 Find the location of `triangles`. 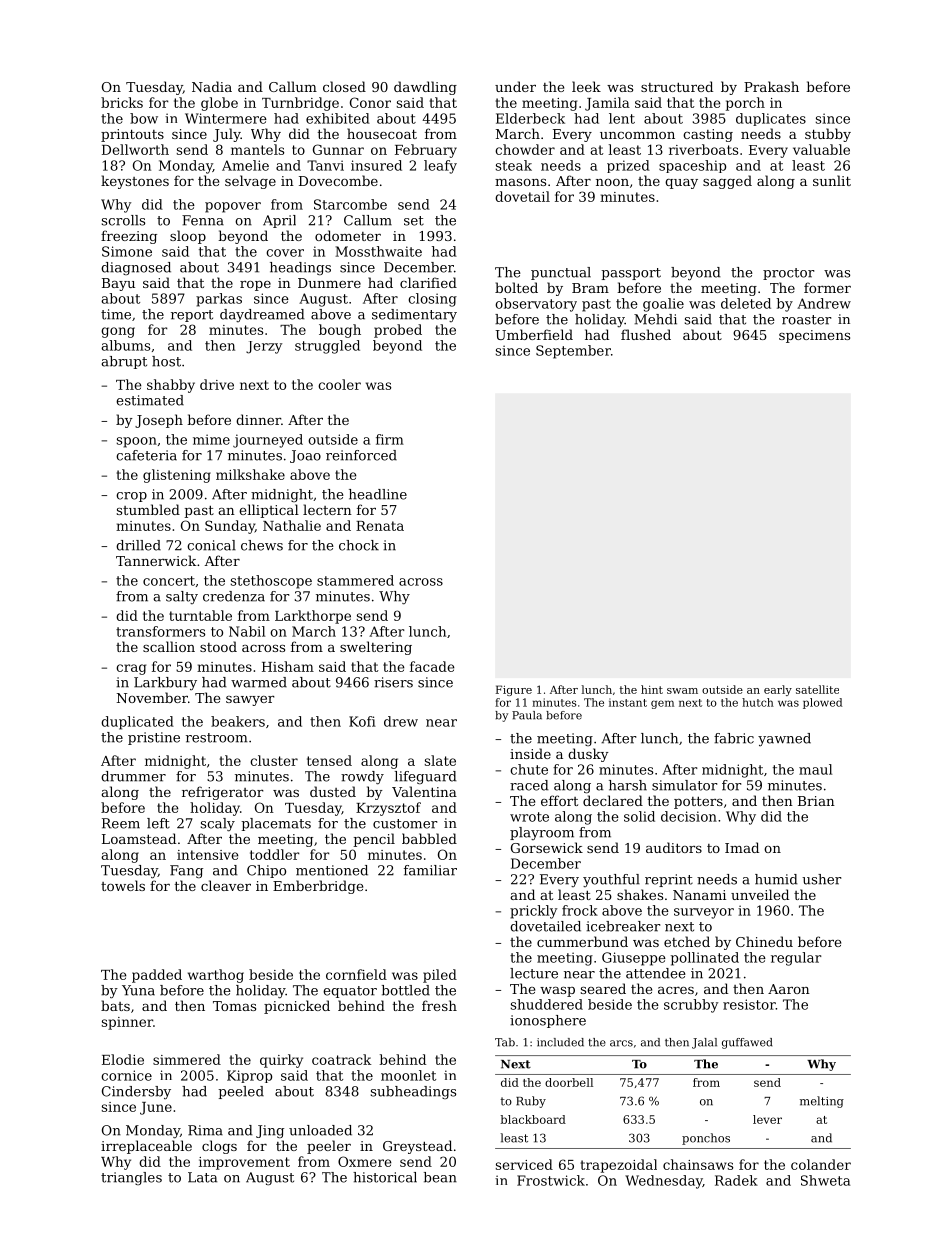

triangles is located at coordinates (131, 1178).
